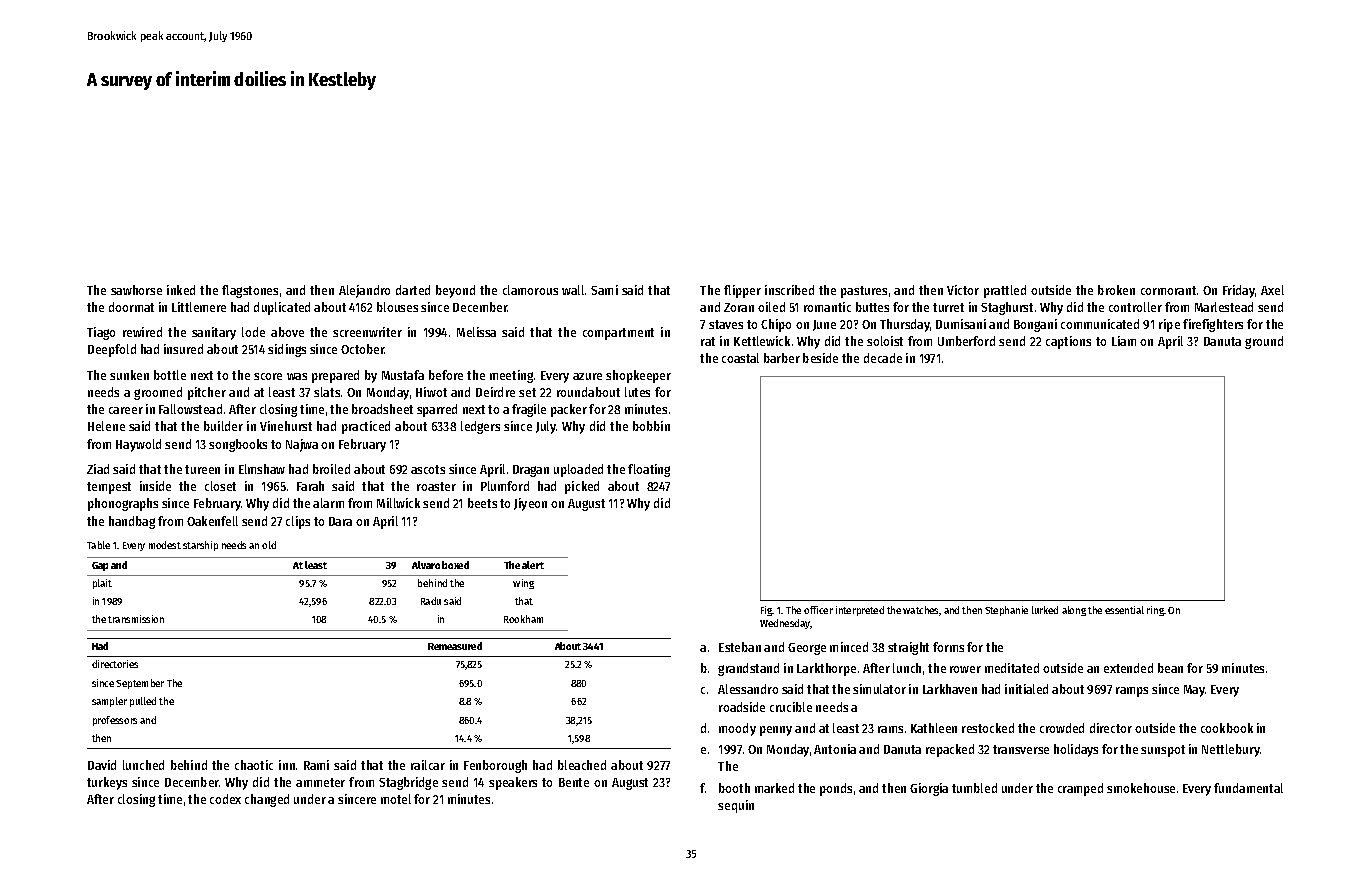  Describe the element at coordinates (138, 445) in the screenshot. I see `Haywold` at that location.
